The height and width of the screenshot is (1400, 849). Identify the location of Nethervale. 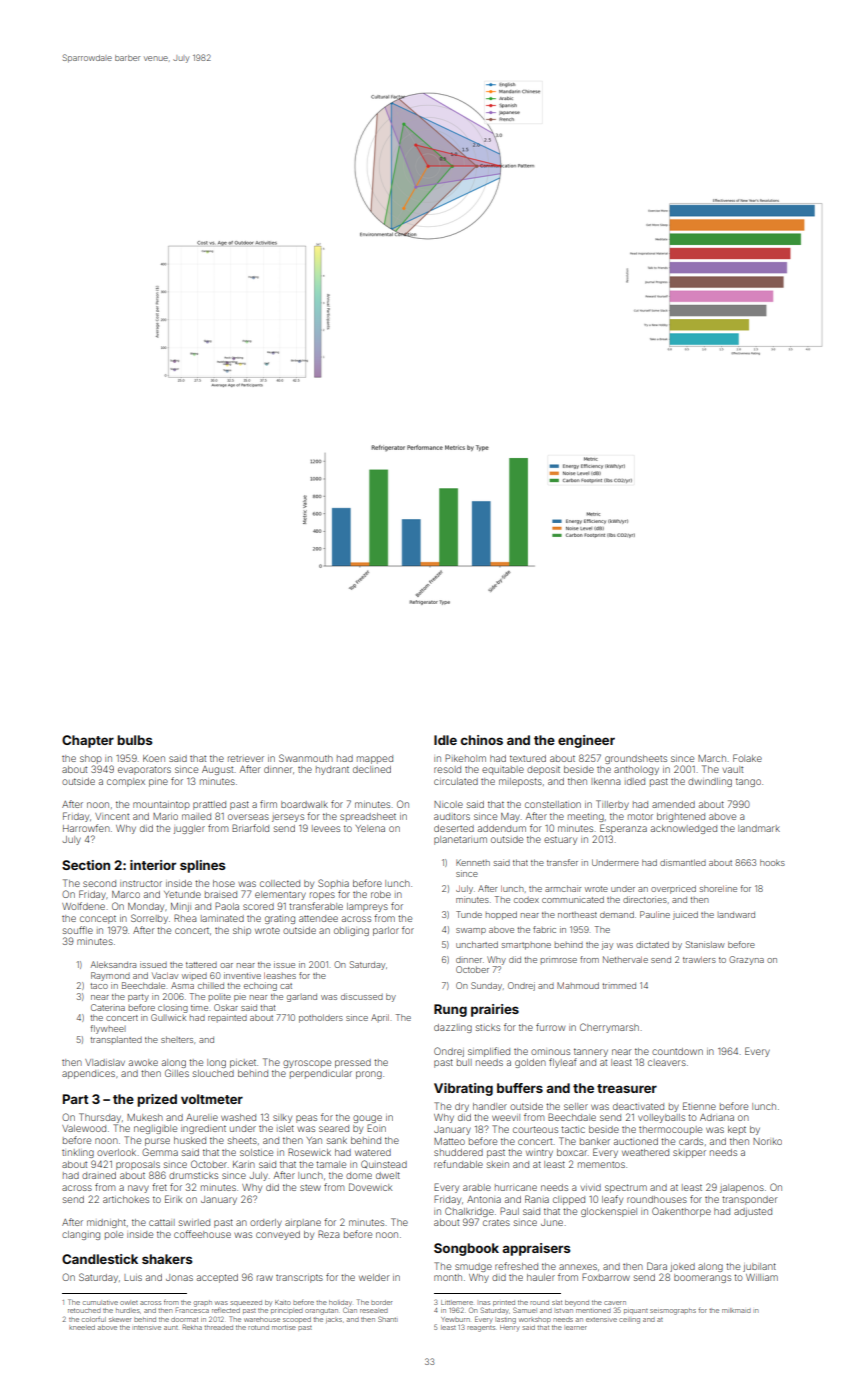
(625, 959).
